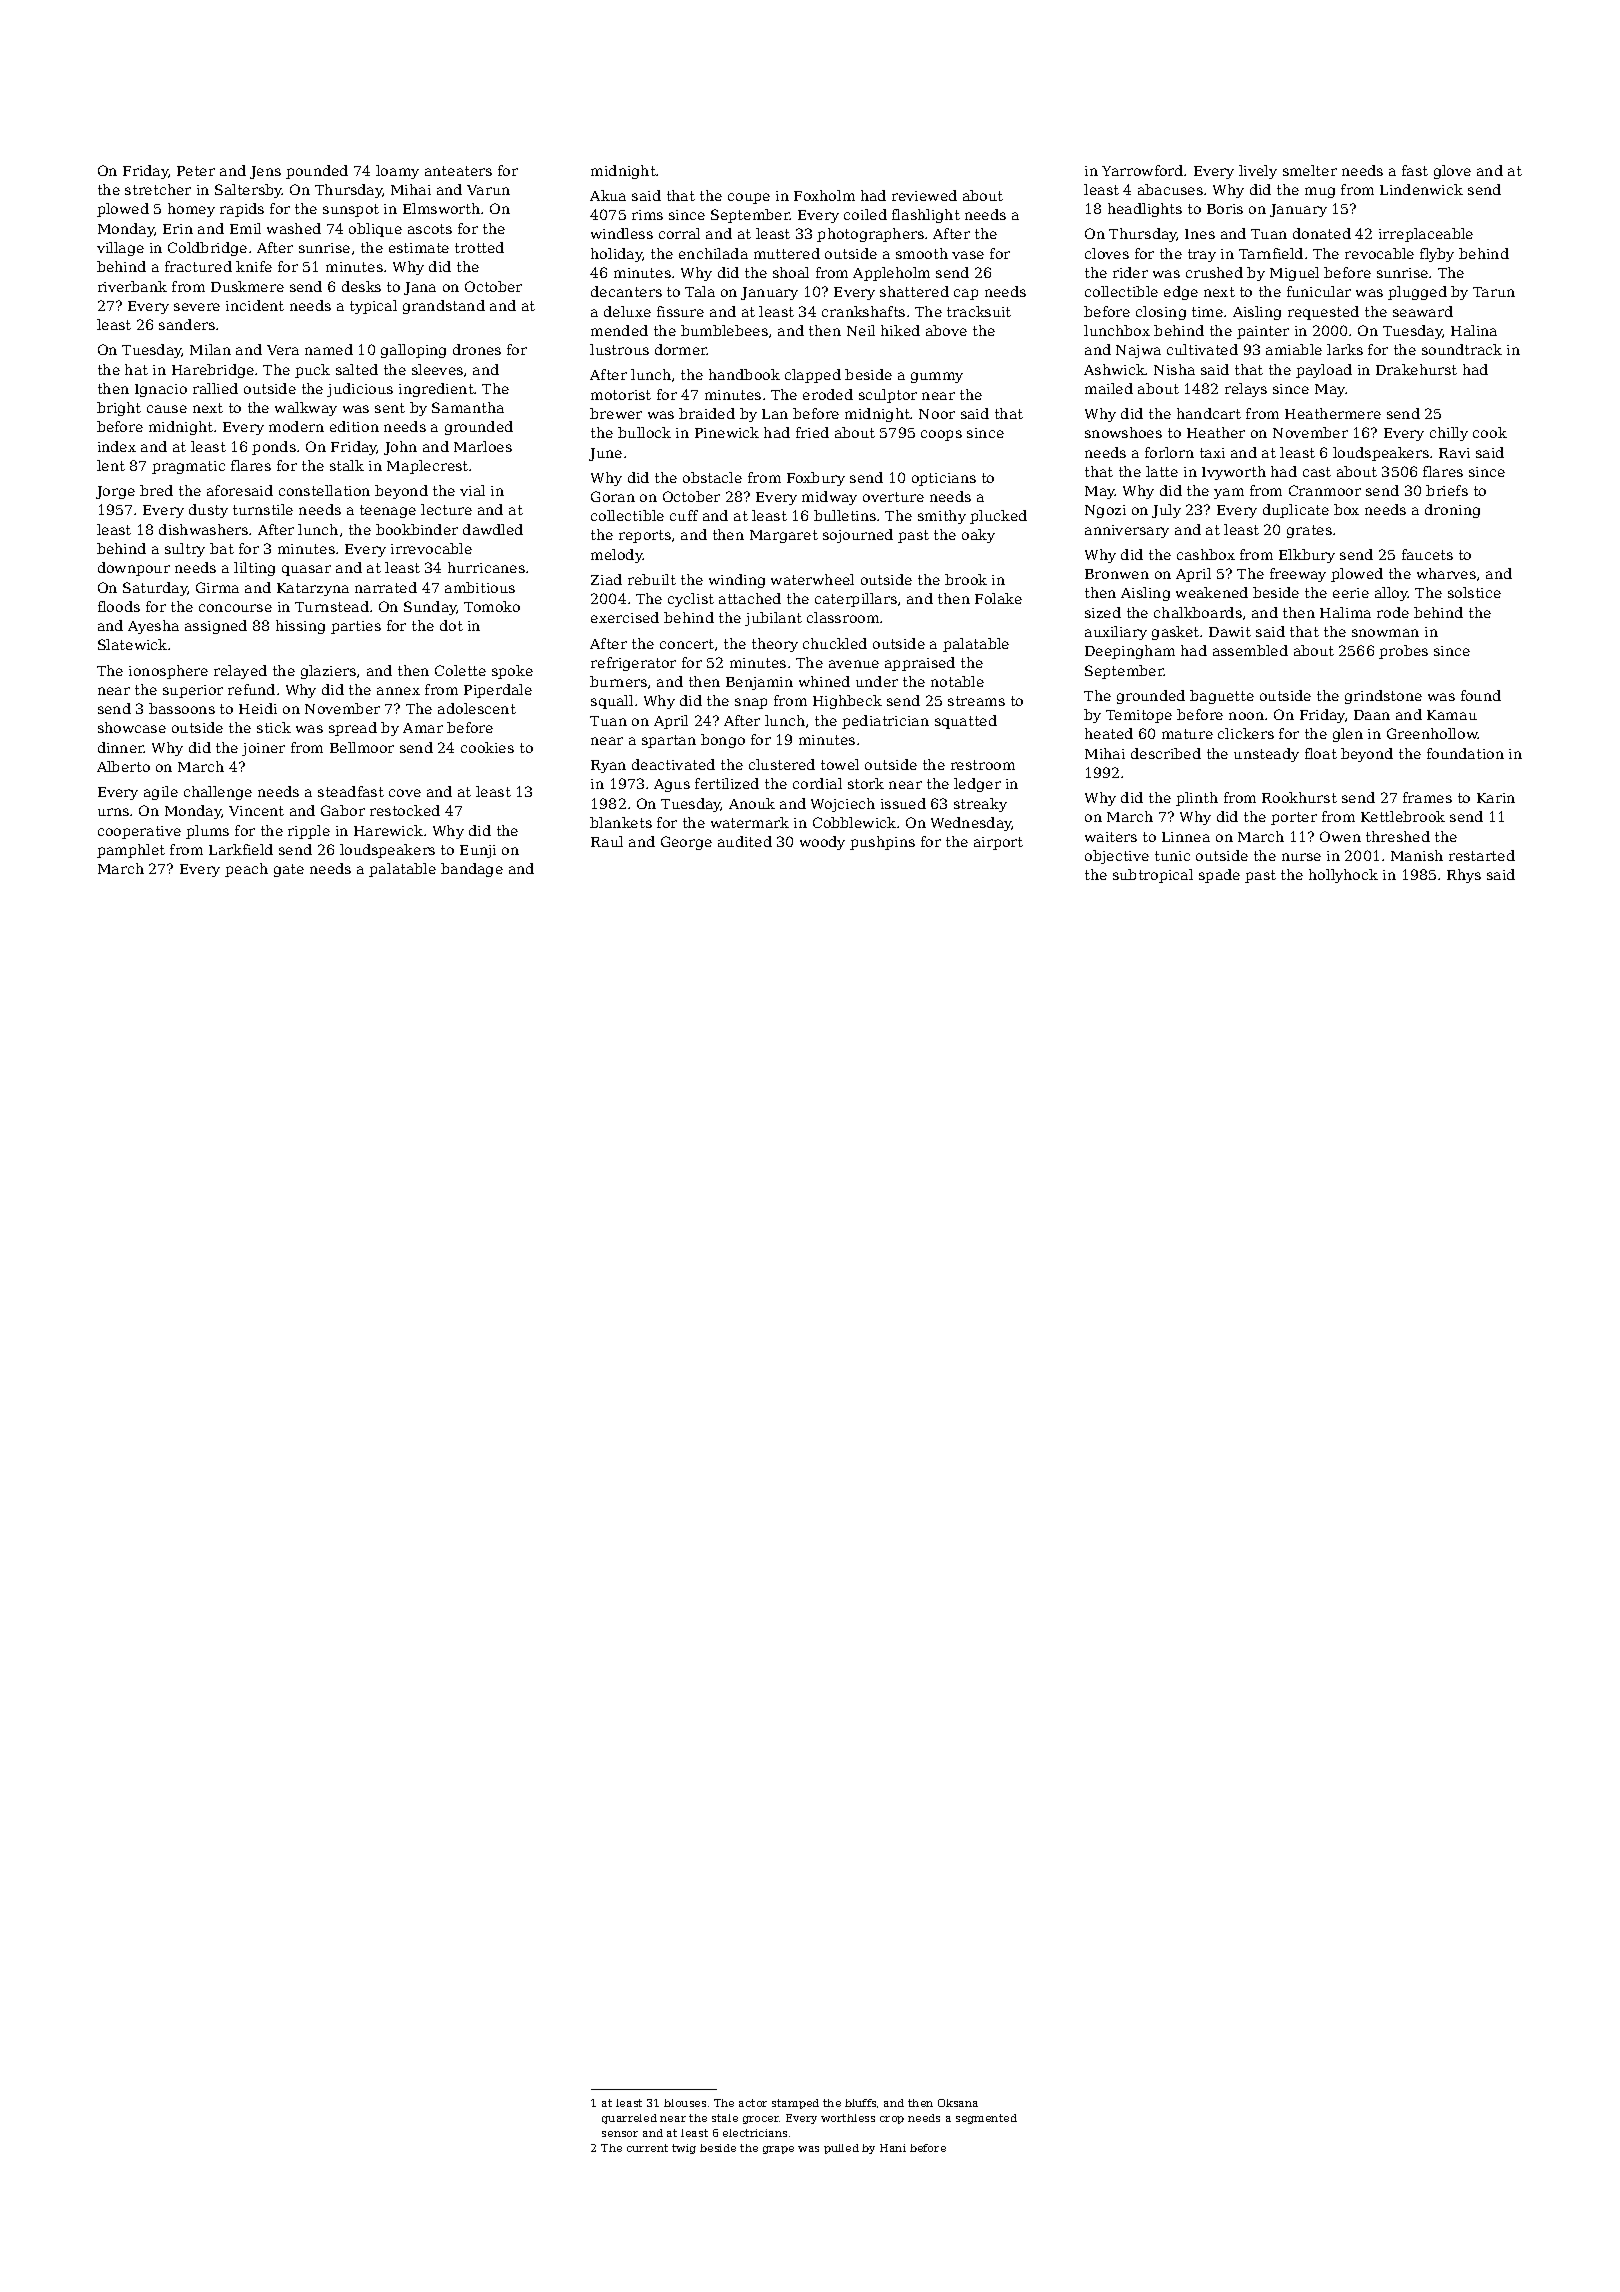  I want to click on Tarnfield, so click(1271, 253).
